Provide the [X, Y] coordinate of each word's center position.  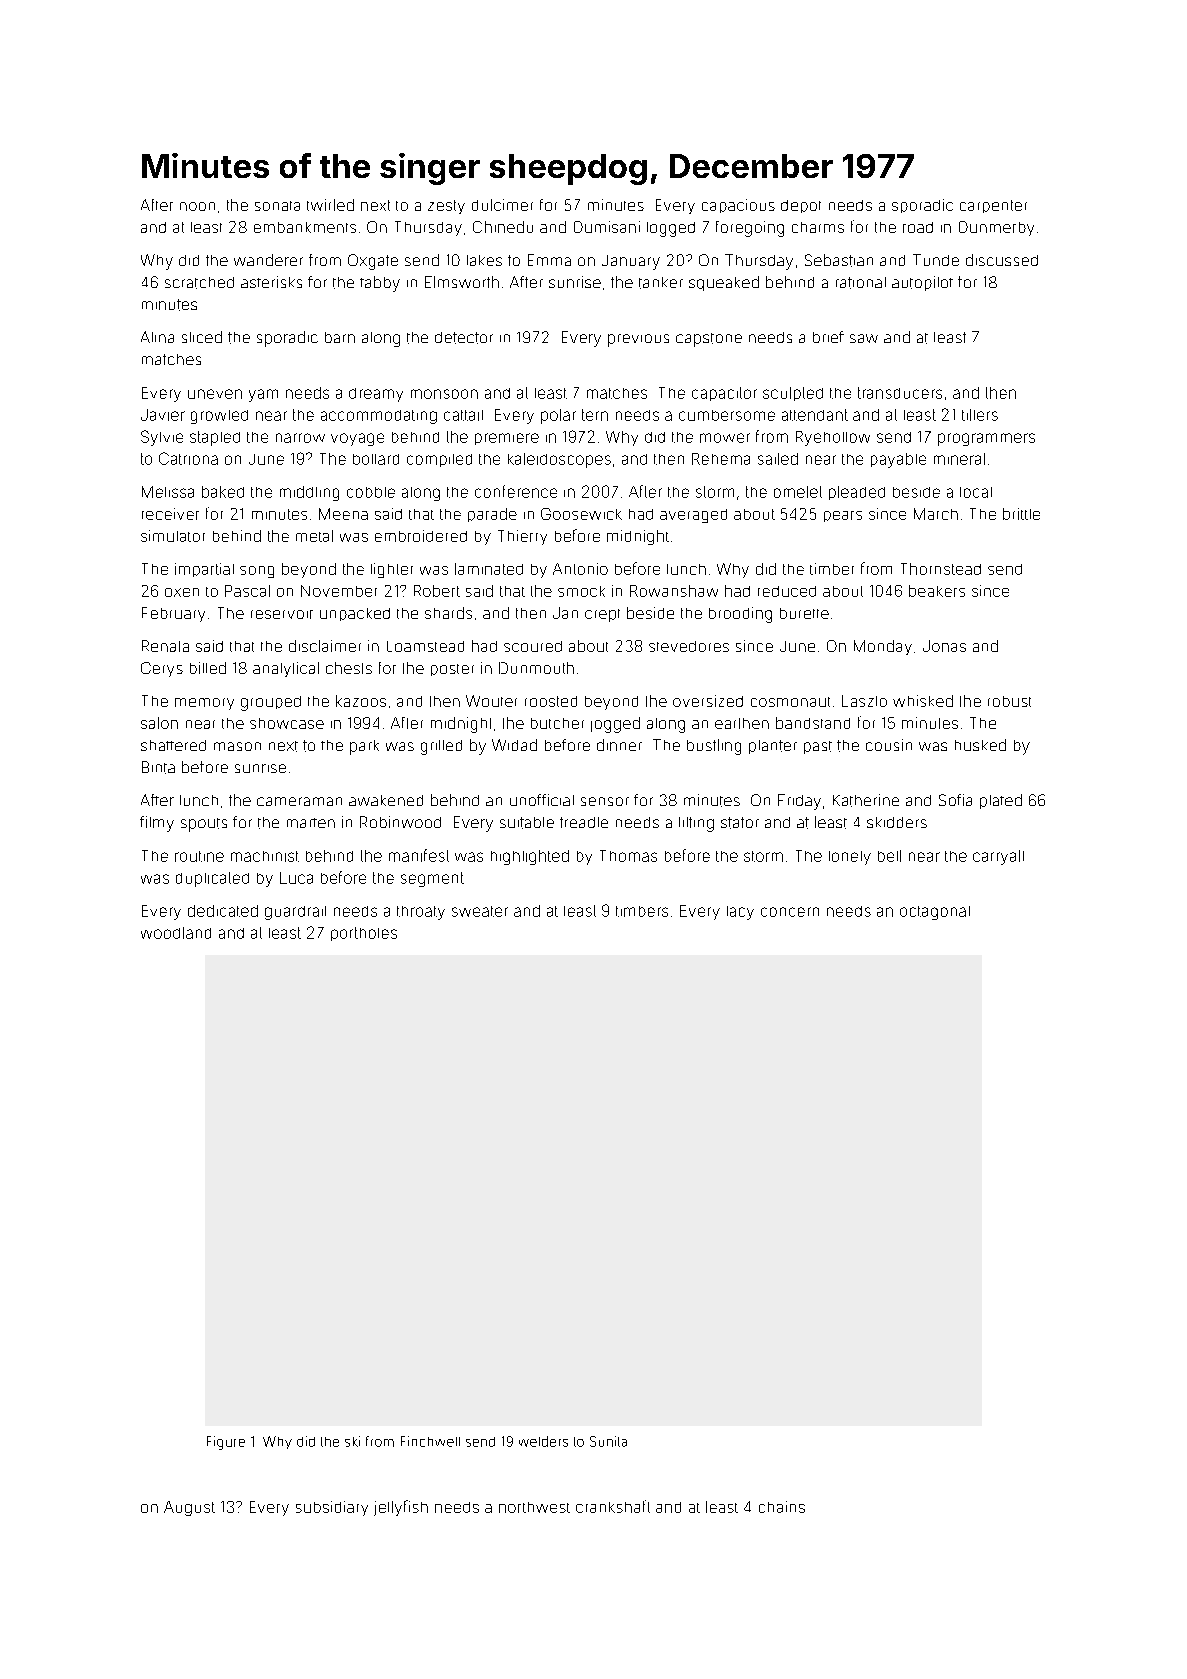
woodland [176, 933]
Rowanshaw [674, 591]
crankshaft [613, 1506]
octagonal [935, 913]
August [189, 1508]
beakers [937, 591]
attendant [815, 415]
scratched [199, 283]
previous [638, 340]
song [257, 572]
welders [543, 1441]
